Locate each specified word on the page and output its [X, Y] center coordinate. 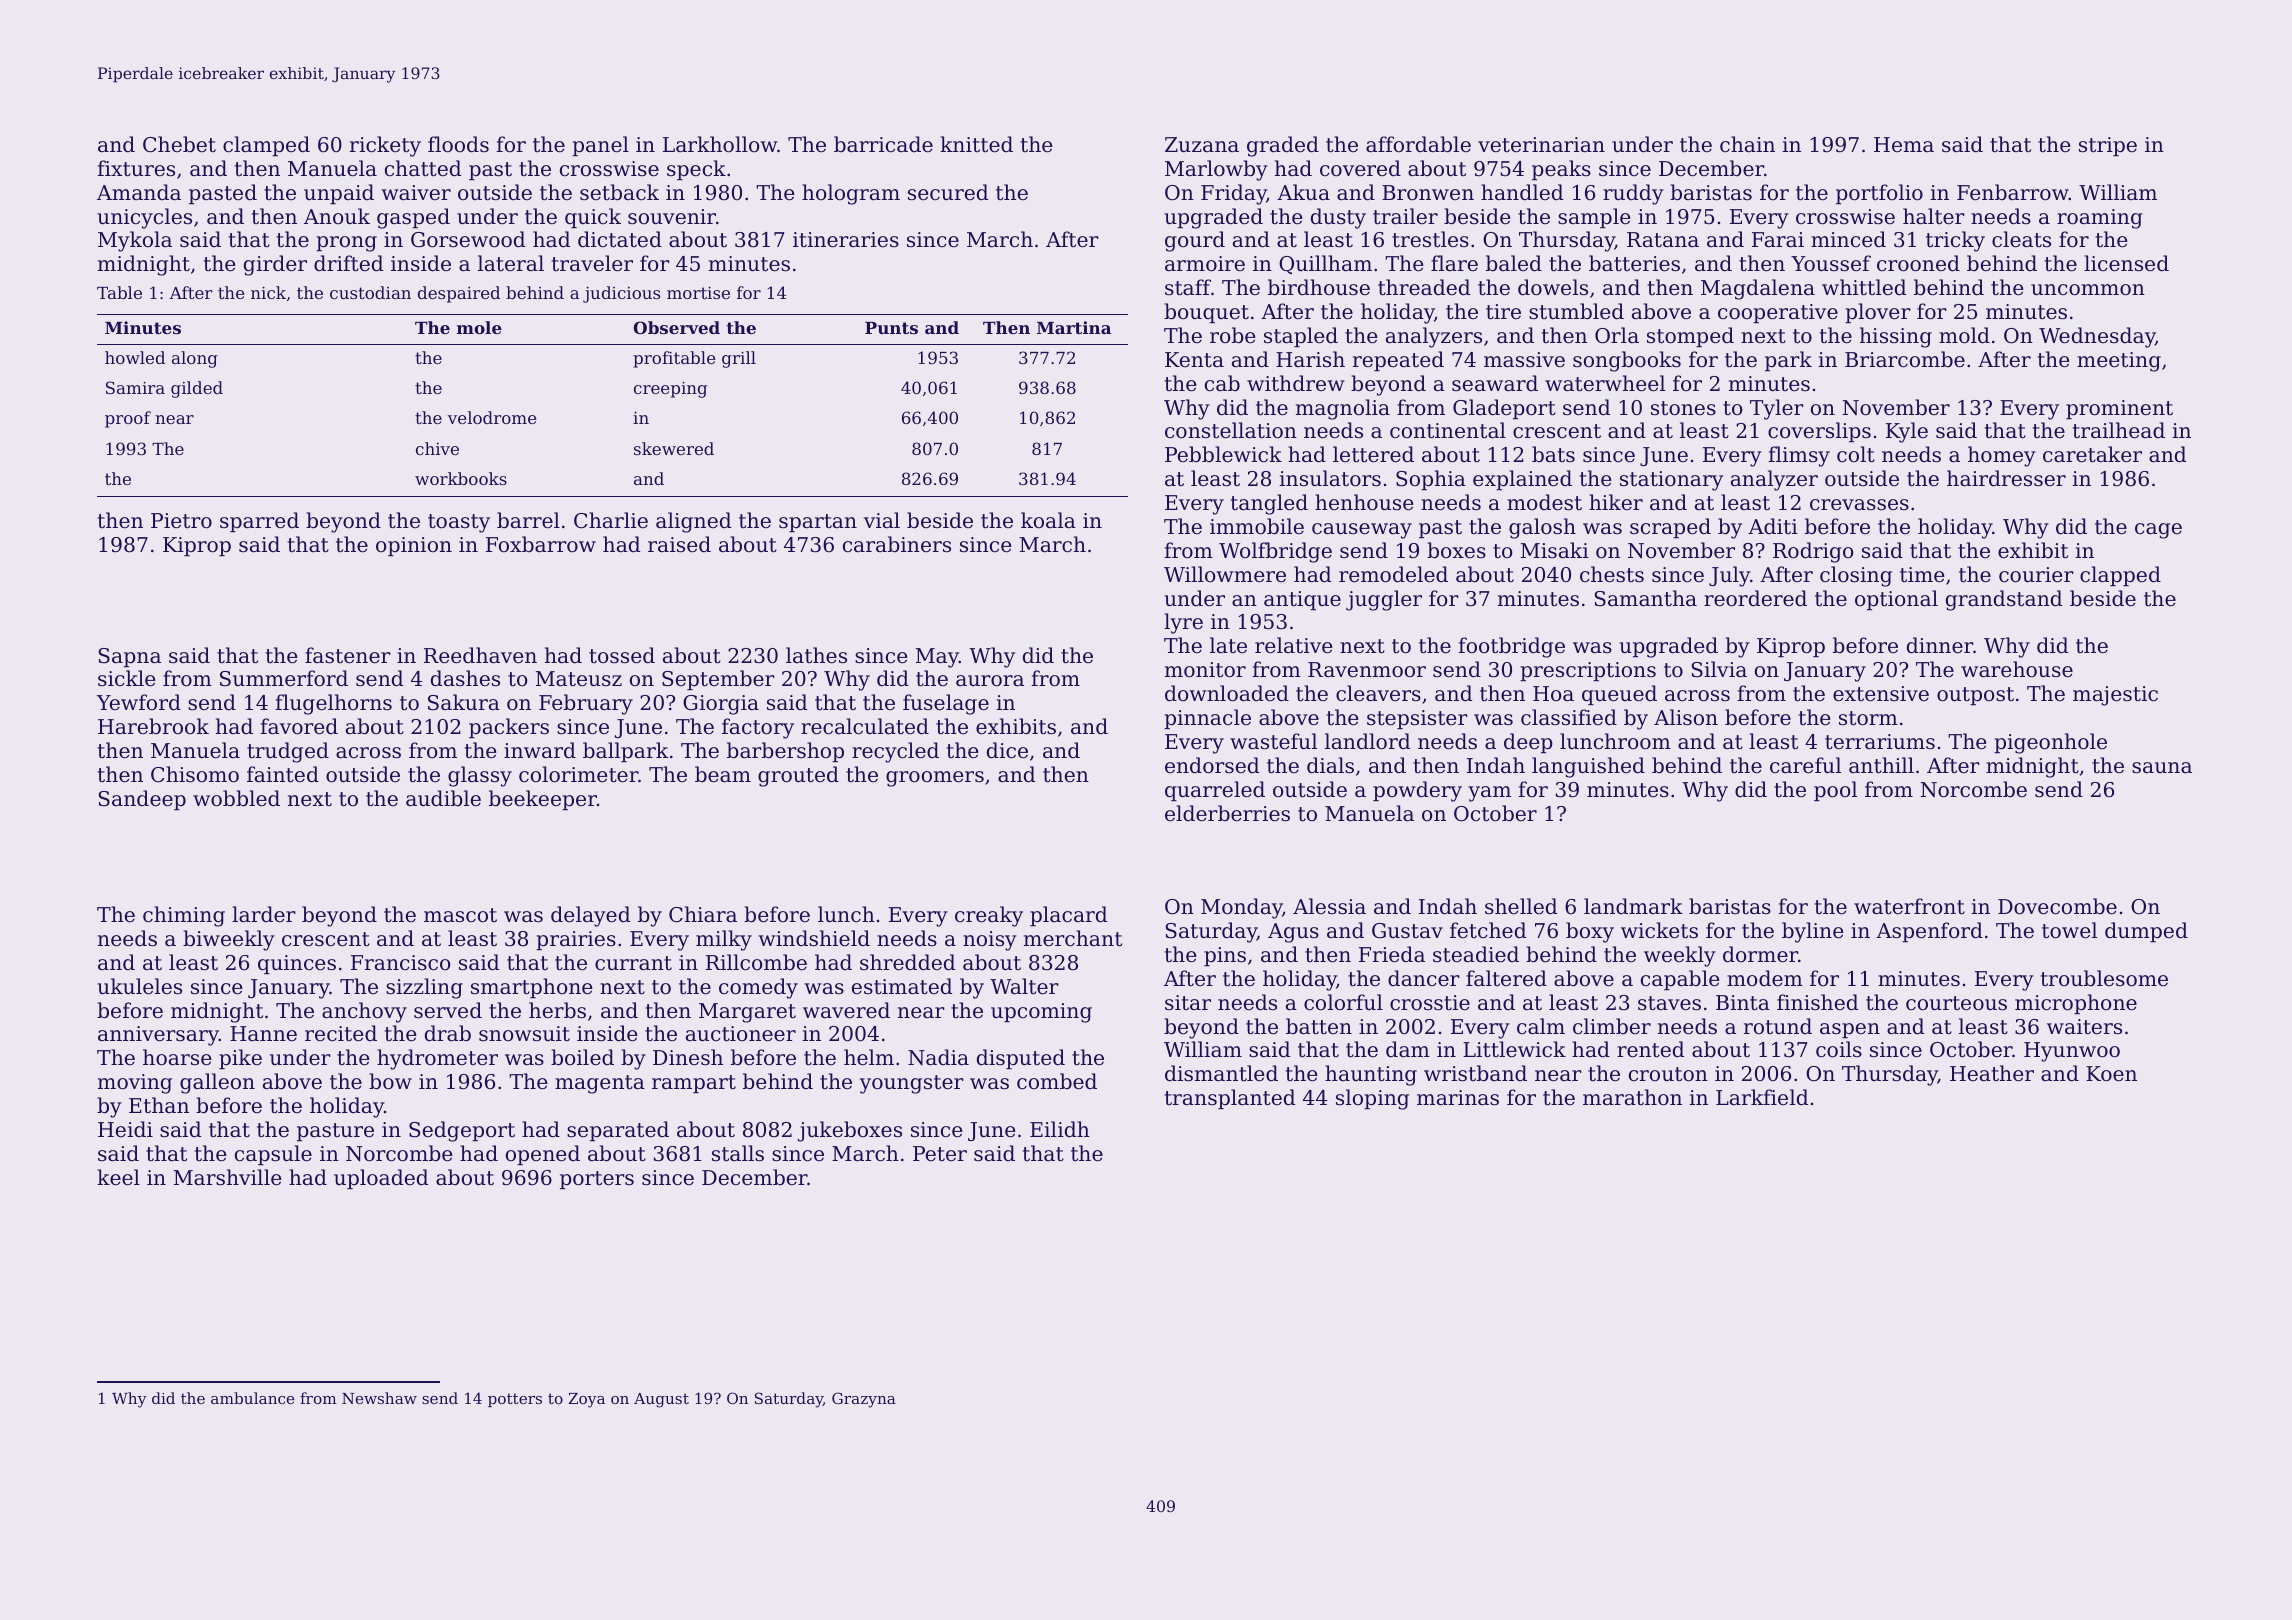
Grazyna [864, 1400]
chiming [184, 916]
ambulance [252, 1398]
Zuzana [1202, 145]
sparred [259, 522]
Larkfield [1762, 1097]
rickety [385, 146]
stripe [2108, 146]
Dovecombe [2057, 906]
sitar [1188, 1002]
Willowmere [1225, 574]
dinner [1940, 645]
